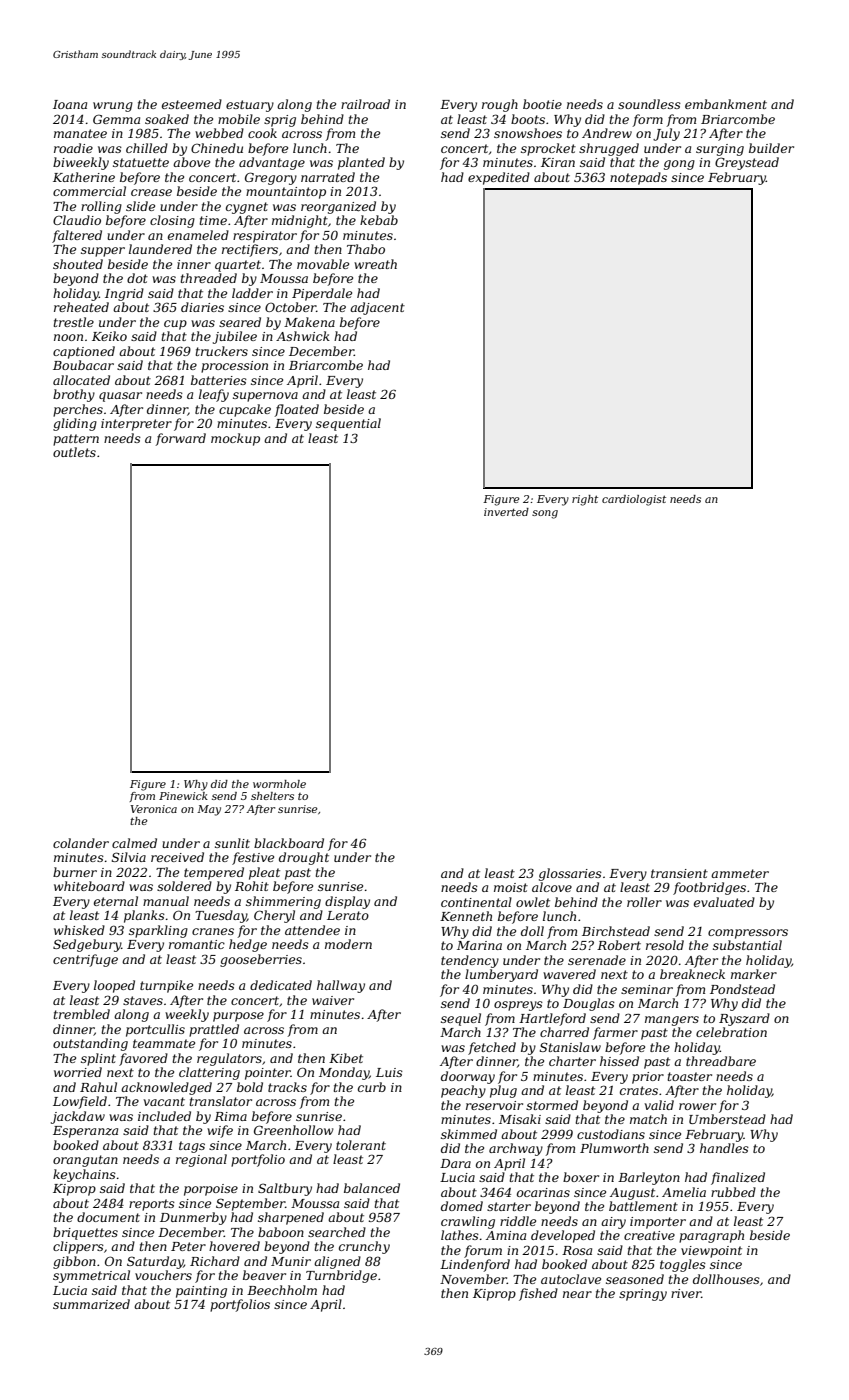  Describe the element at coordinates (91, 1304) in the screenshot. I see `summarized` at that location.
